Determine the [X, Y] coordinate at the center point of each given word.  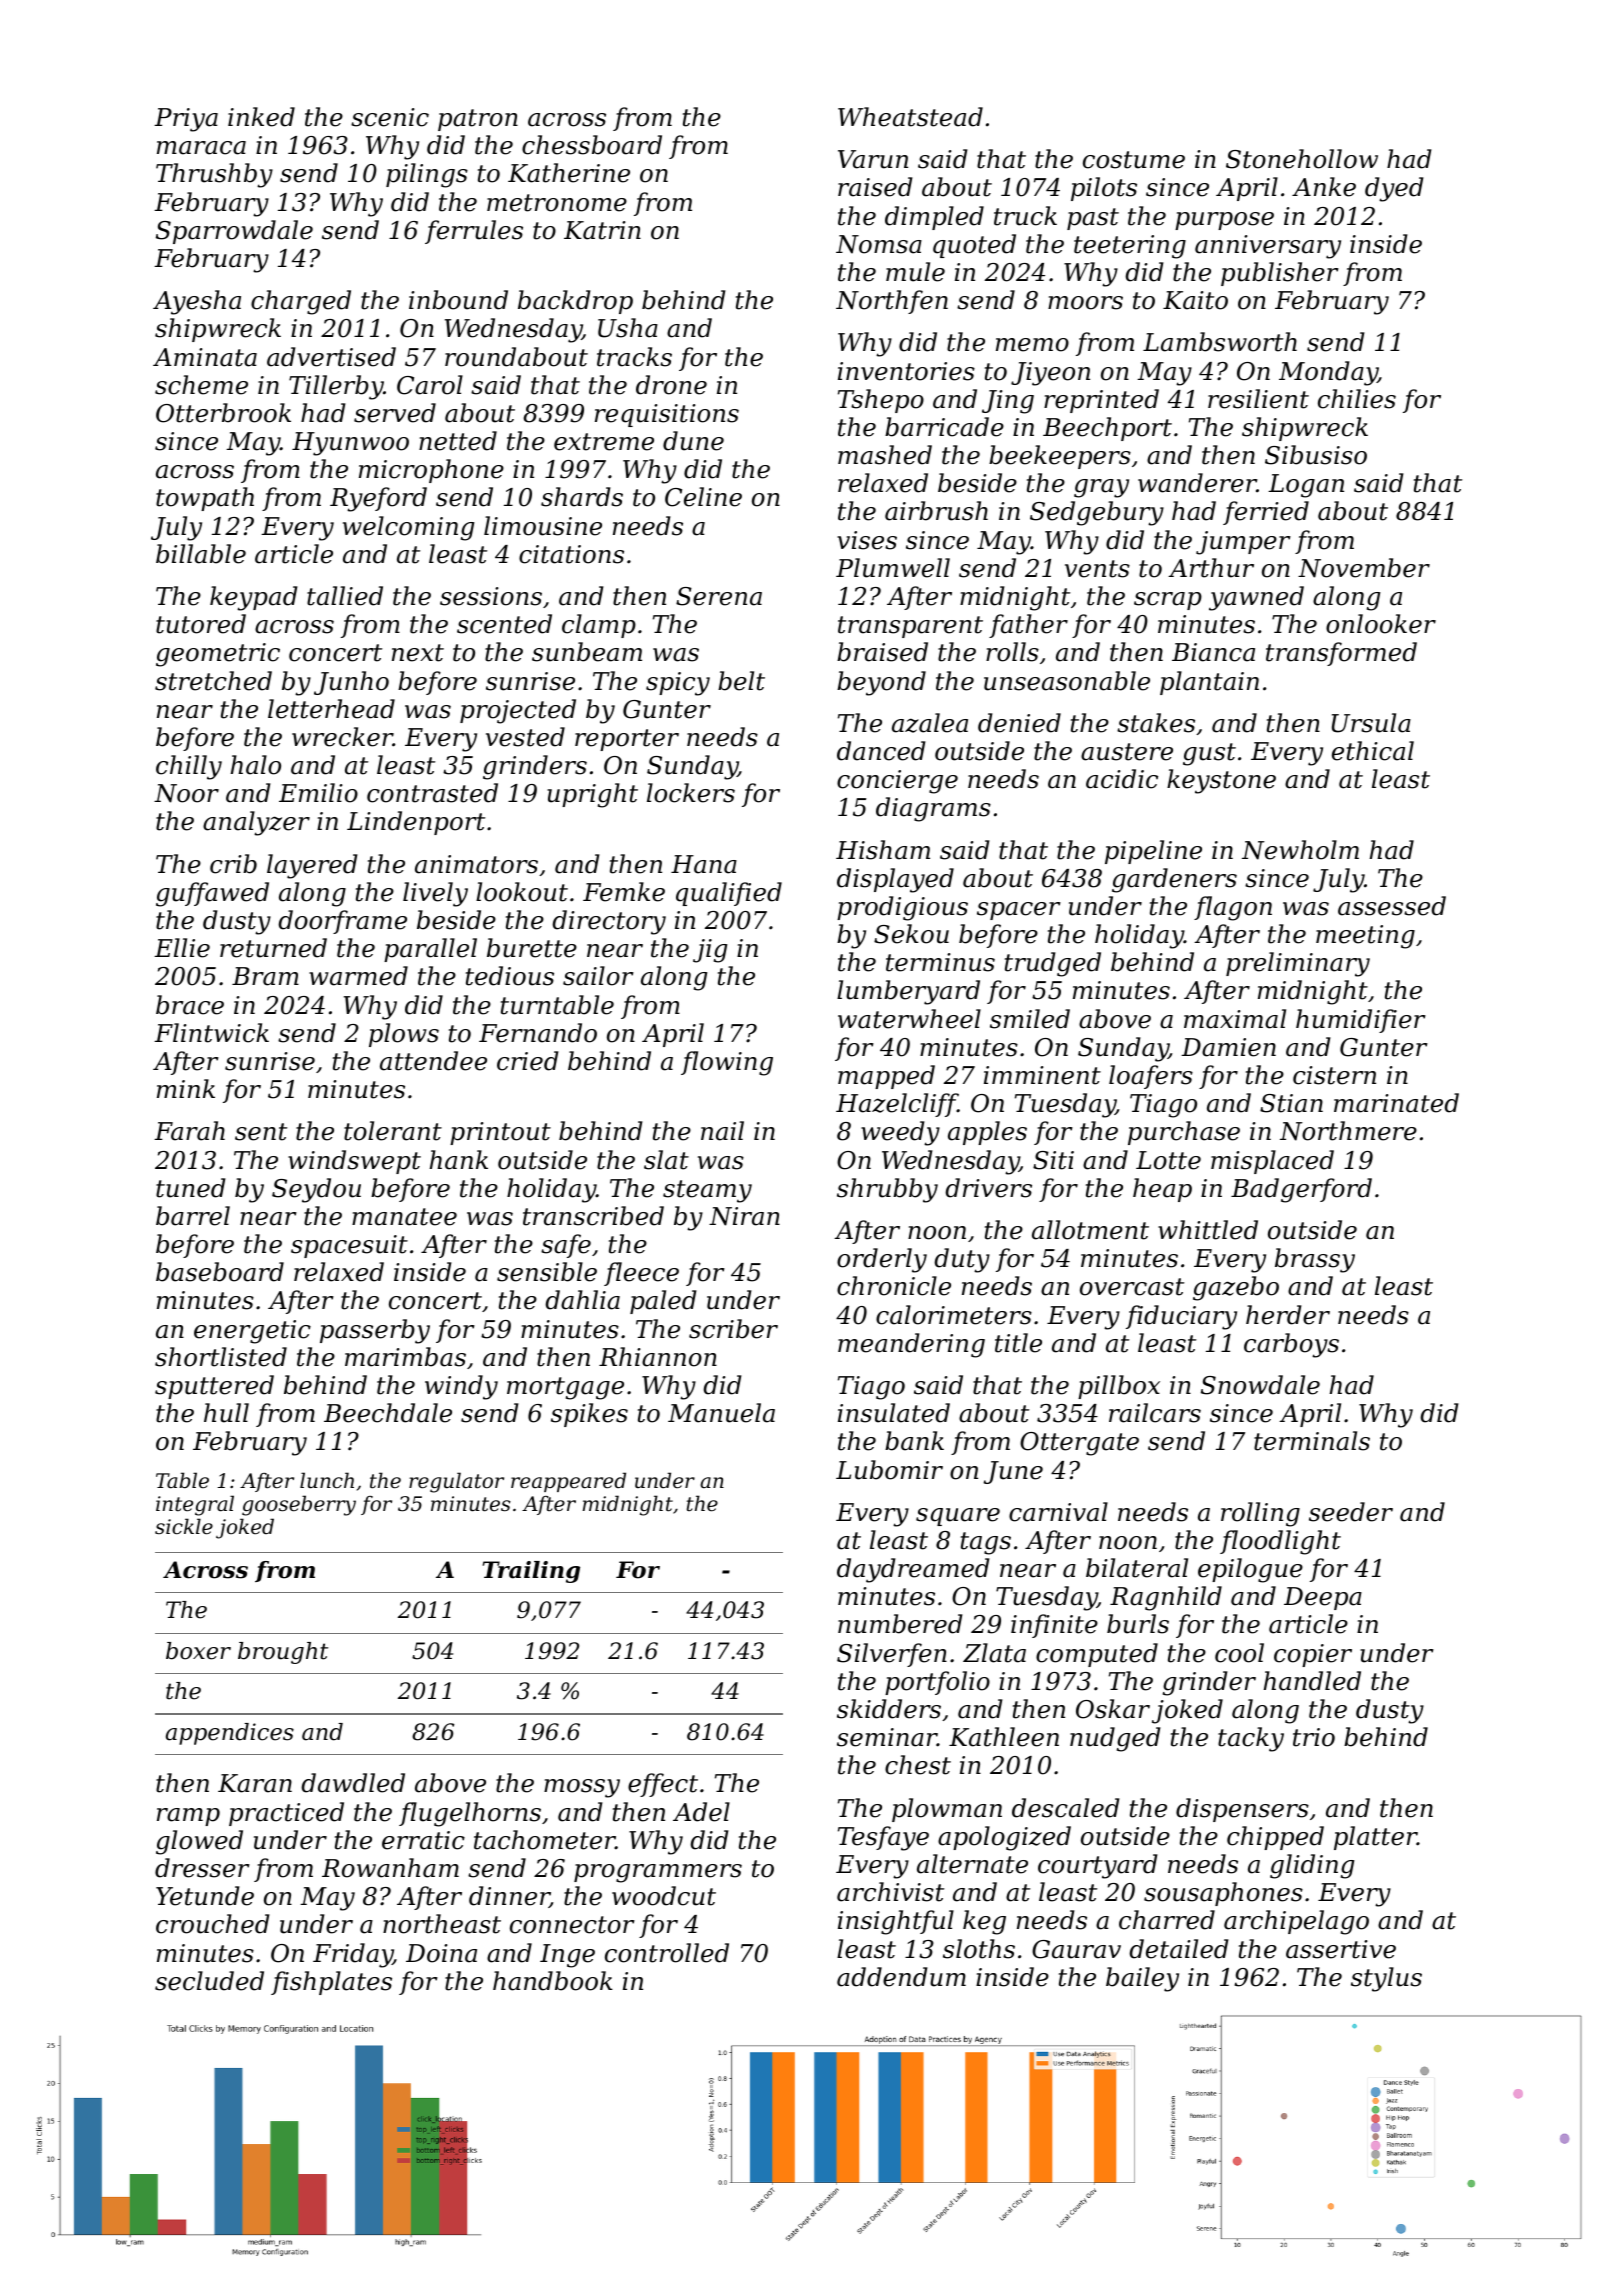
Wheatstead [910, 117]
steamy [707, 1191]
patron [478, 120]
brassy [1315, 1260]
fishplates [331, 1983]
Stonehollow [1302, 159]
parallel [430, 950]
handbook [553, 1981]
